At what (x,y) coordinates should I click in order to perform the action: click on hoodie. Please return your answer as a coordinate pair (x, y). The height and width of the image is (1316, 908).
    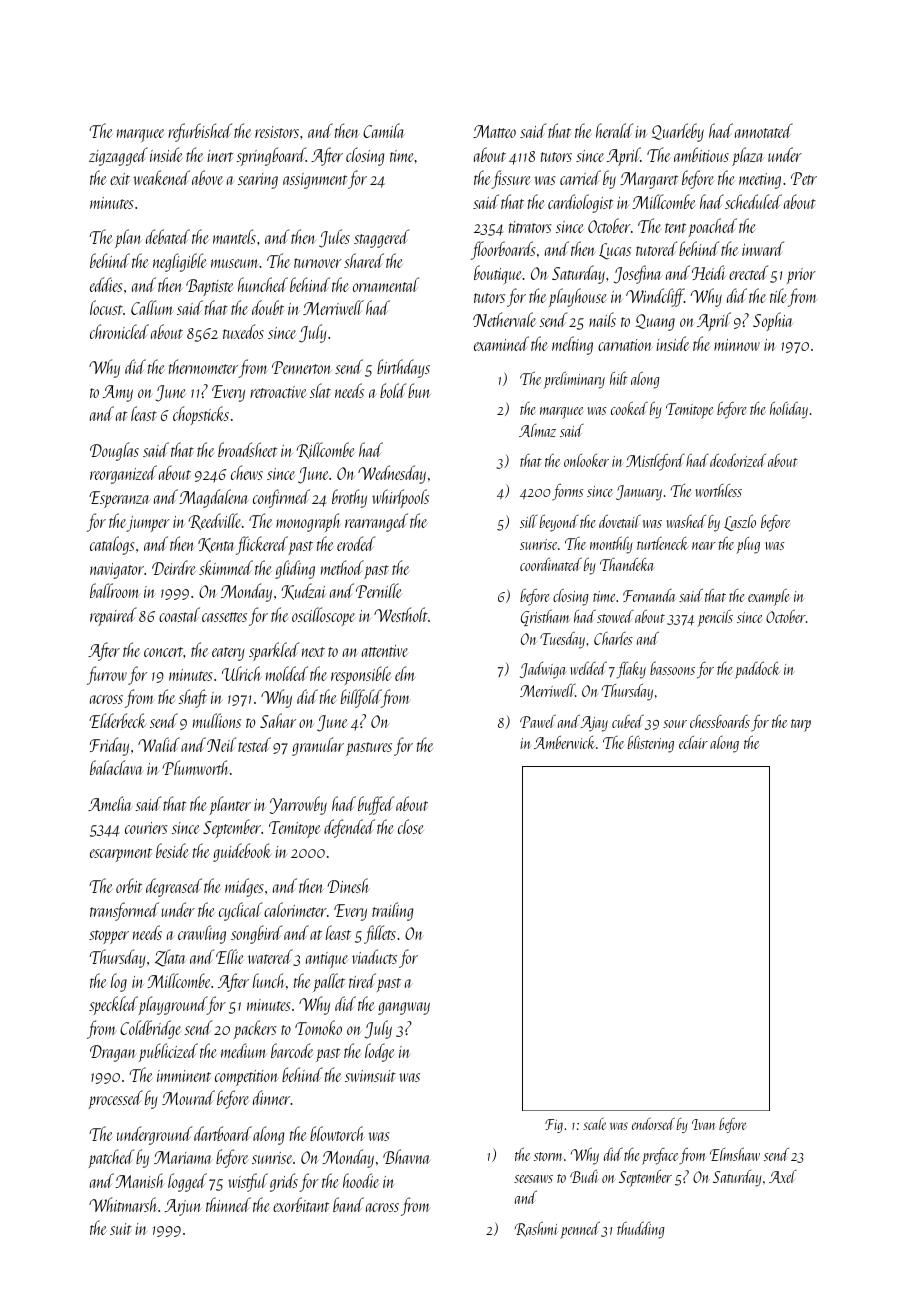
    Looking at the image, I should click on (361, 1180).
